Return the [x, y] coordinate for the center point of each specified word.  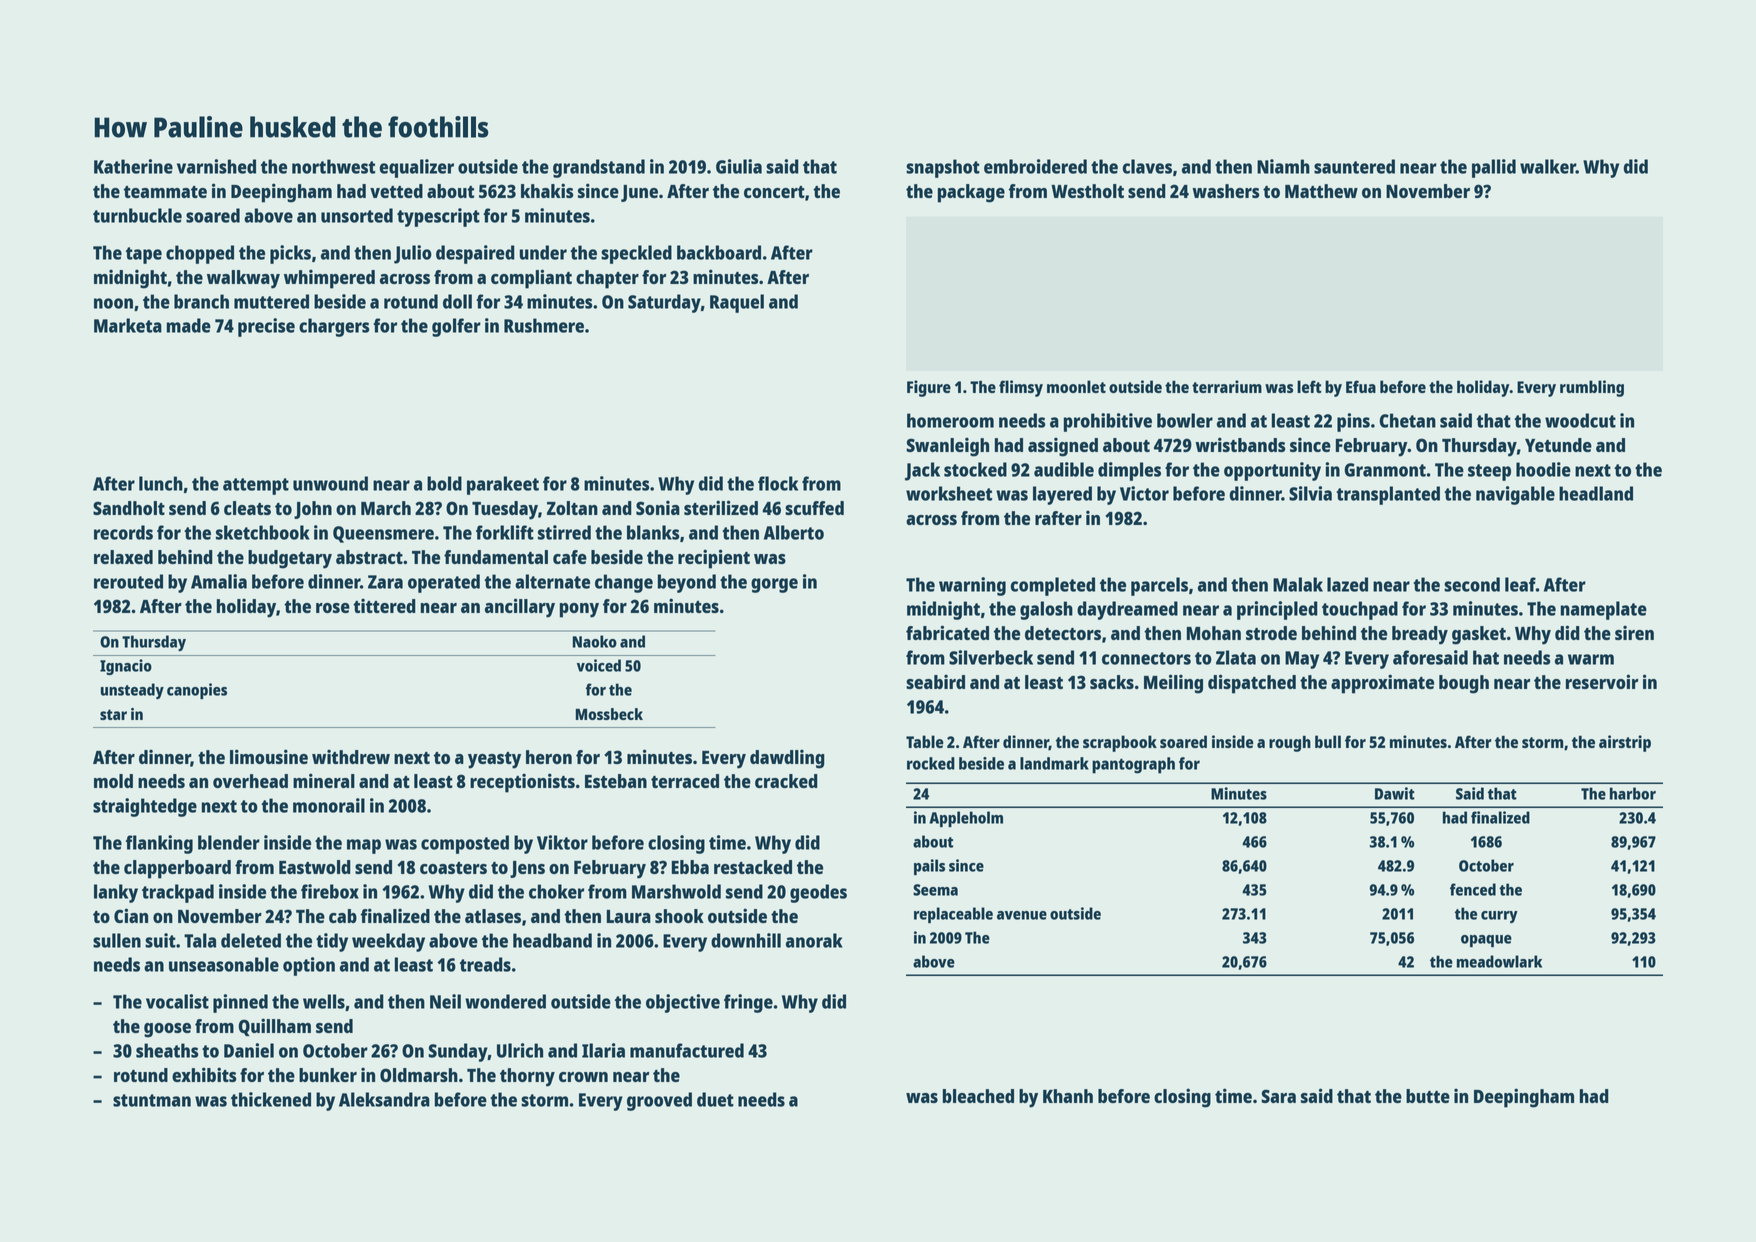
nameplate [1604, 610]
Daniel [249, 1050]
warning [972, 586]
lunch [161, 483]
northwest [333, 166]
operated [444, 583]
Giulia [739, 166]
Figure [929, 388]
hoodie [1543, 469]
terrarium [1227, 386]
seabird [935, 681]
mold [113, 781]
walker [1548, 166]
